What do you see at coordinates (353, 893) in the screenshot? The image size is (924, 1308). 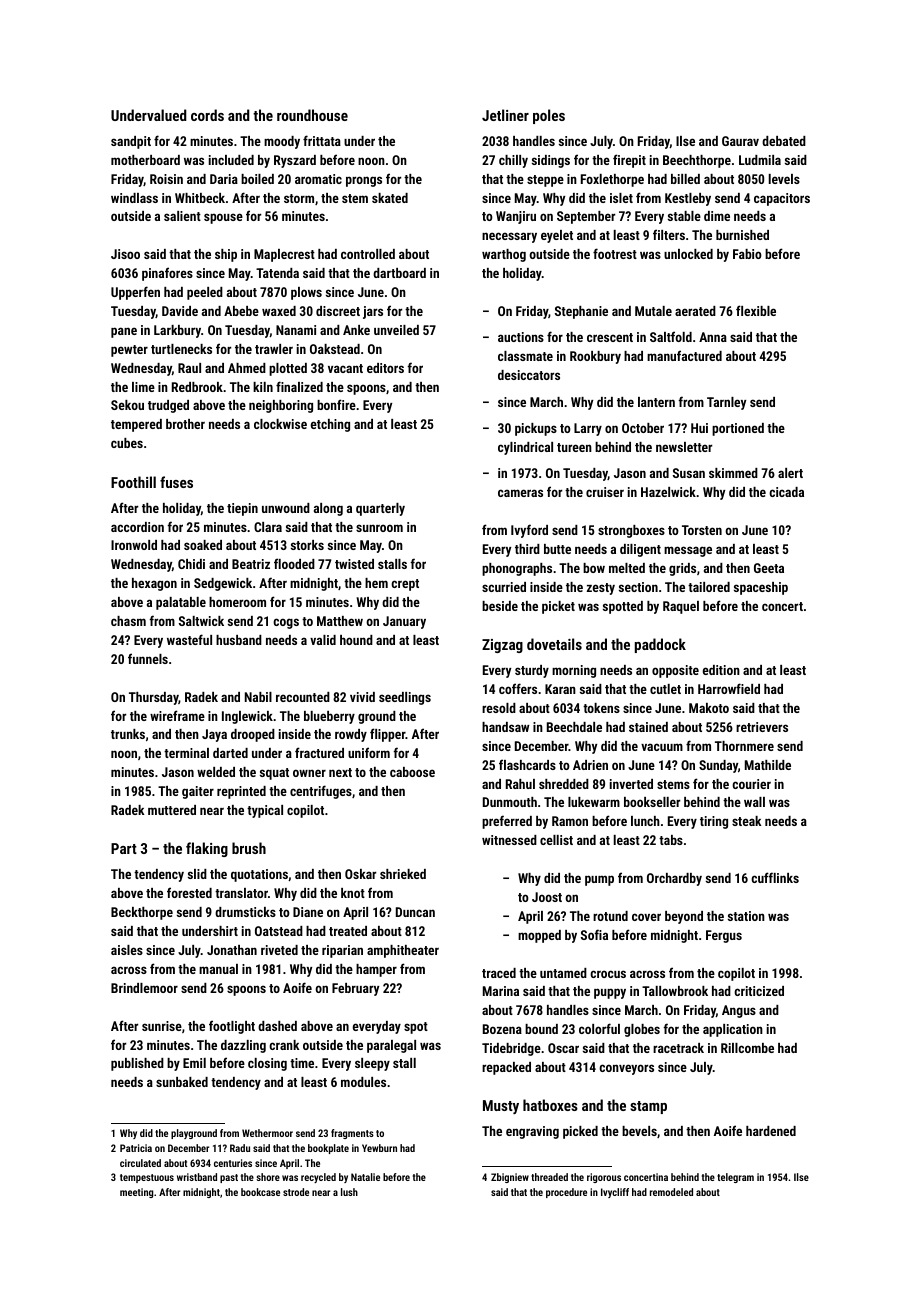 I see `knot` at bounding box center [353, 893].
